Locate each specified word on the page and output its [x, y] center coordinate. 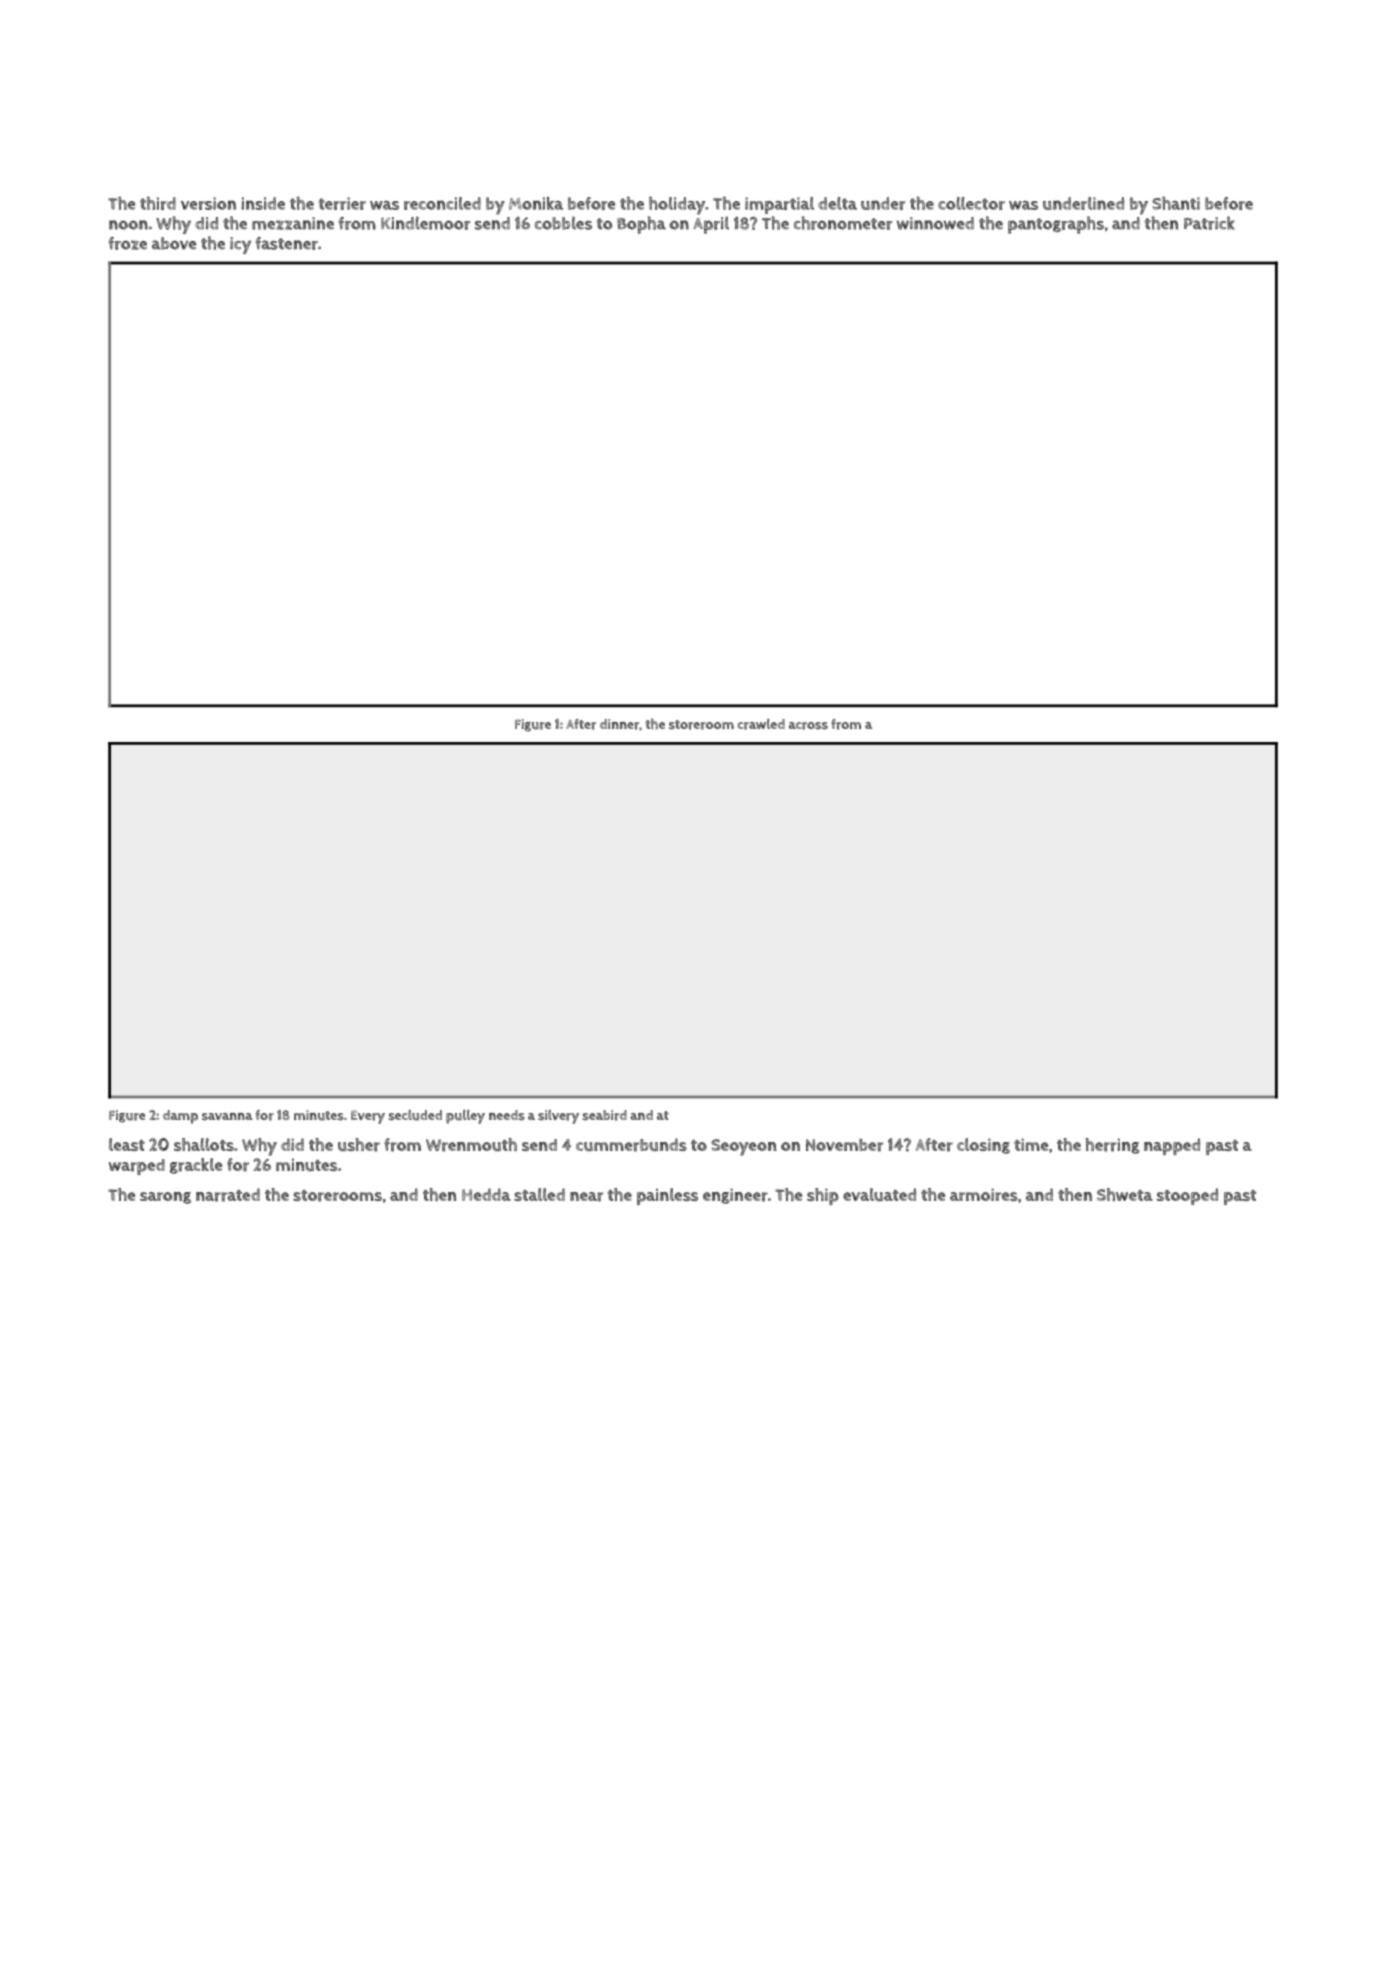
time [1031, 1144]
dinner [619, 724]
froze [128, 243]
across [808, 726]
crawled [761, 724]
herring [1112, 1146]
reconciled [442, 203]
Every [368, 1117]
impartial [779, 205]
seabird [605, 1115]
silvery [558, 1116]
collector [971, 203]
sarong [165, 1198]
